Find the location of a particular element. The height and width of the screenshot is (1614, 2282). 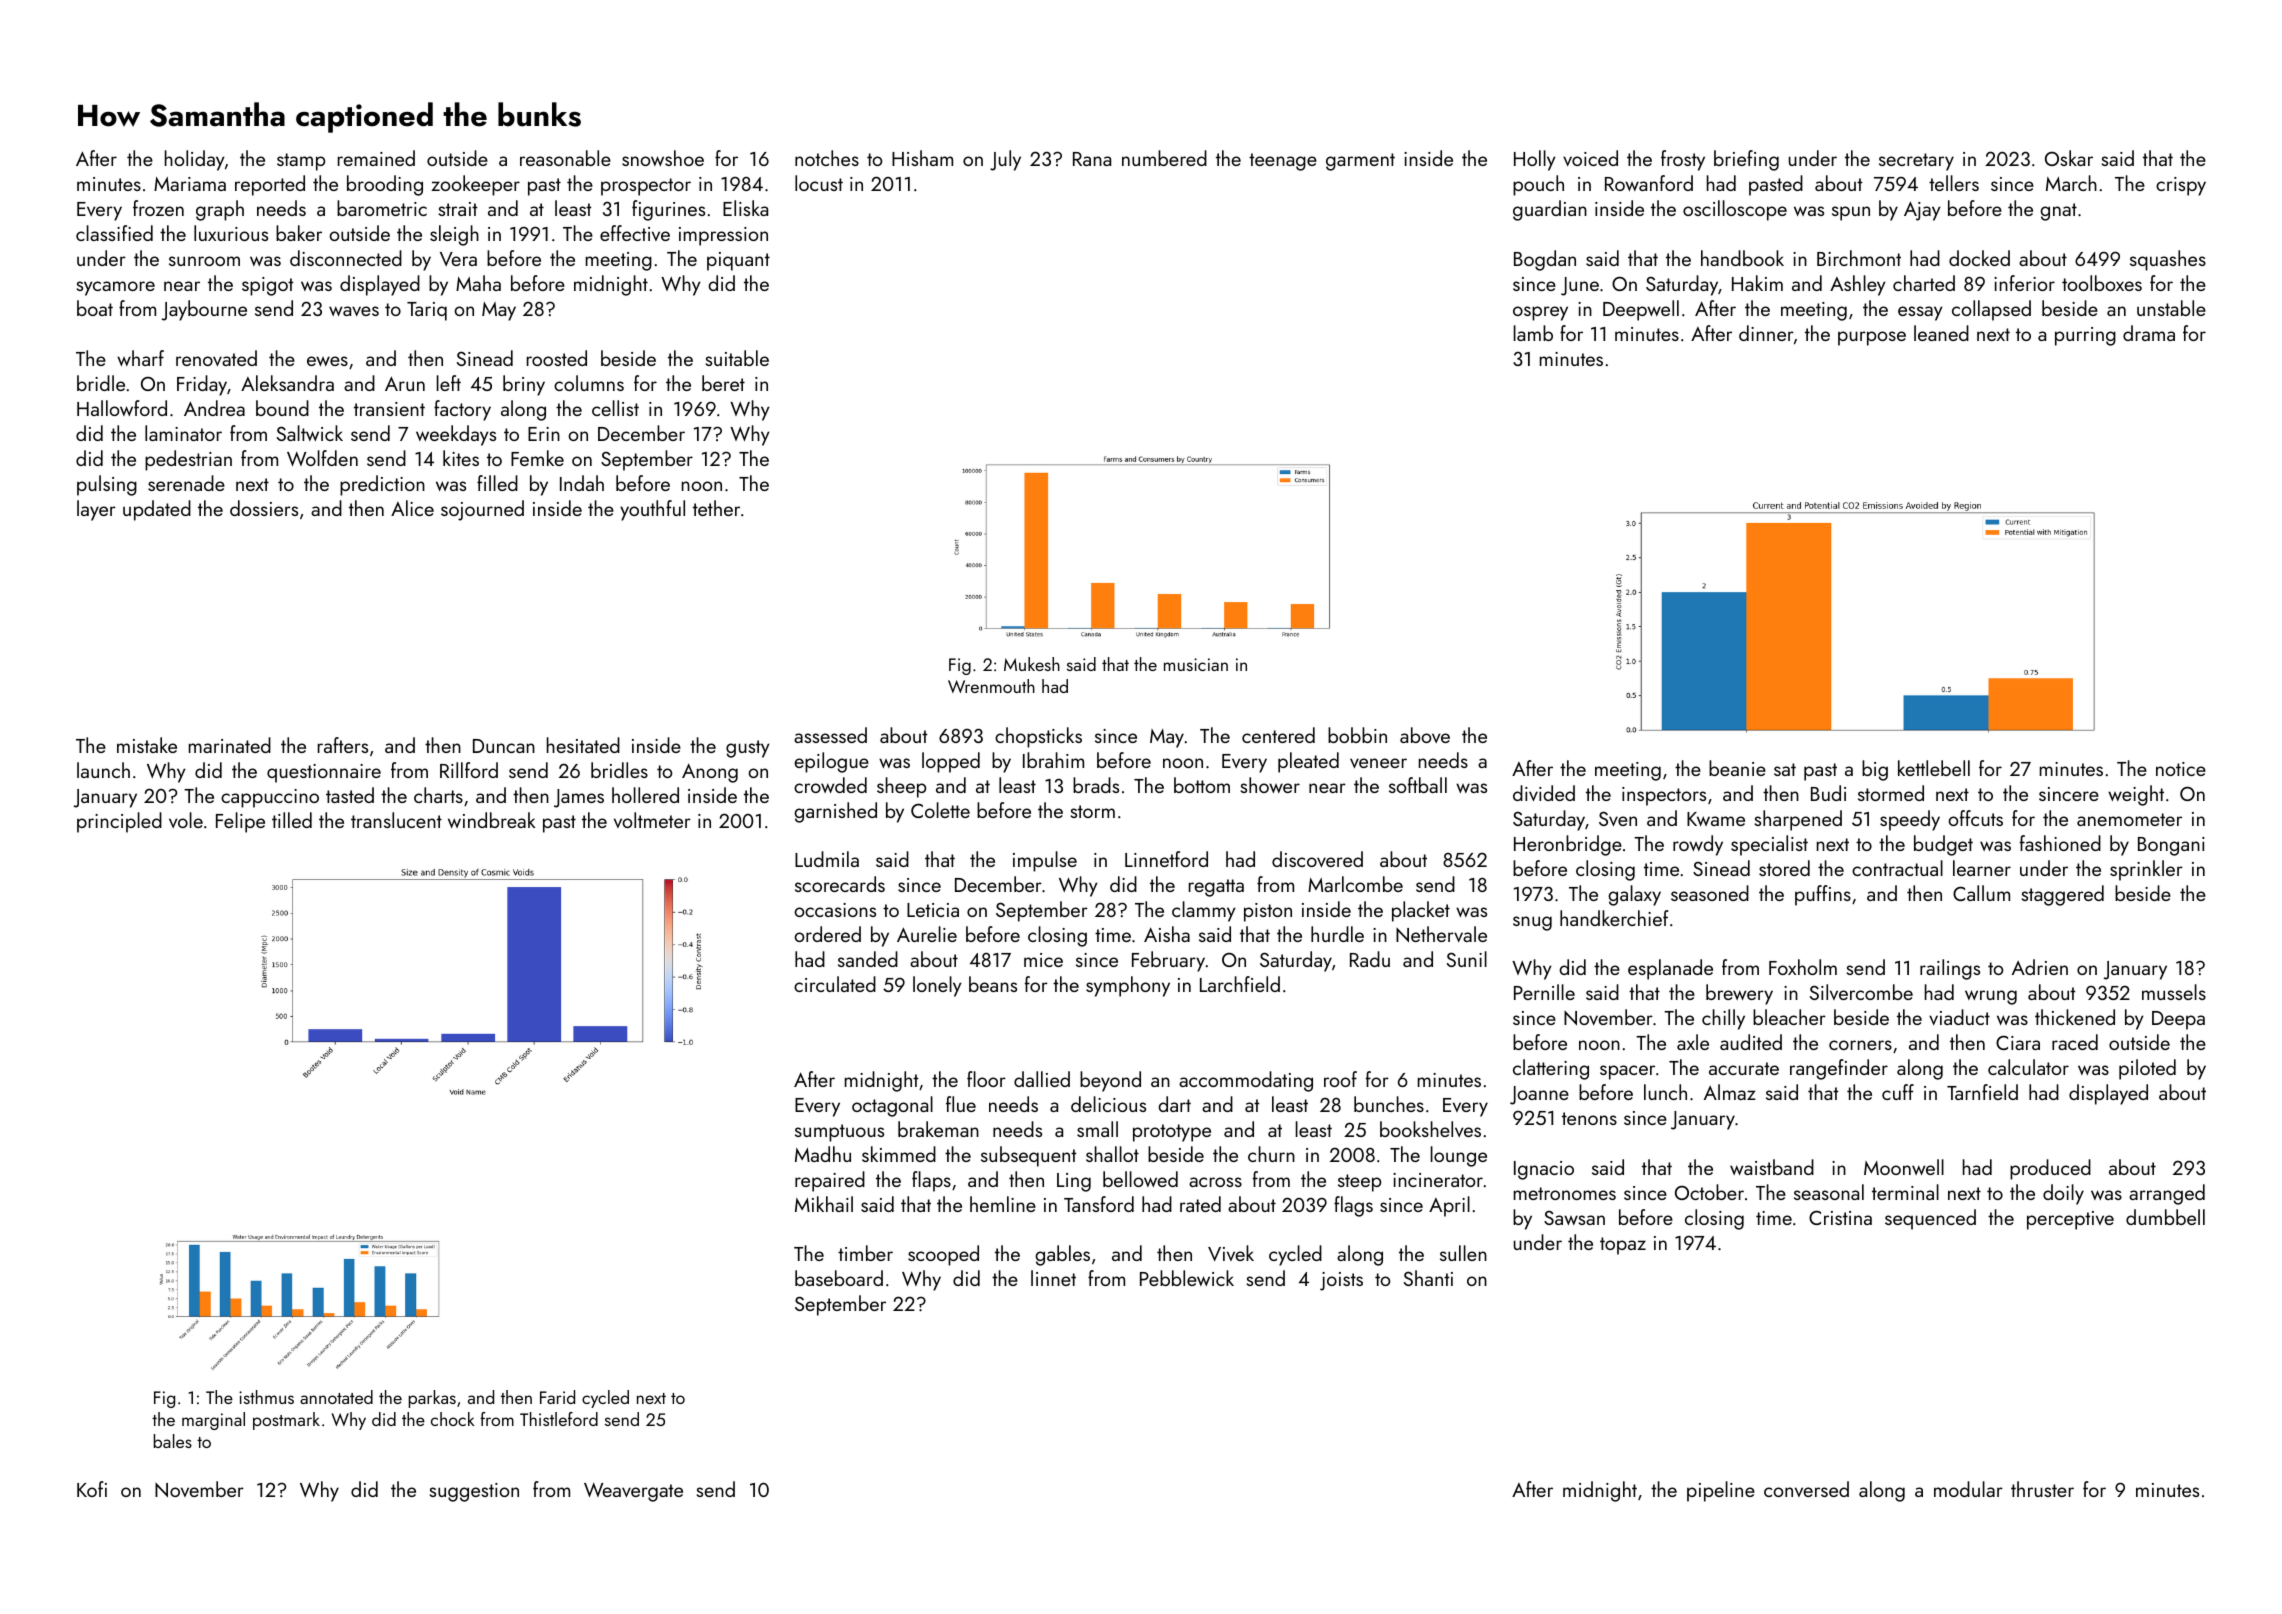

Oskar is located at coordinates (2069, 158).
